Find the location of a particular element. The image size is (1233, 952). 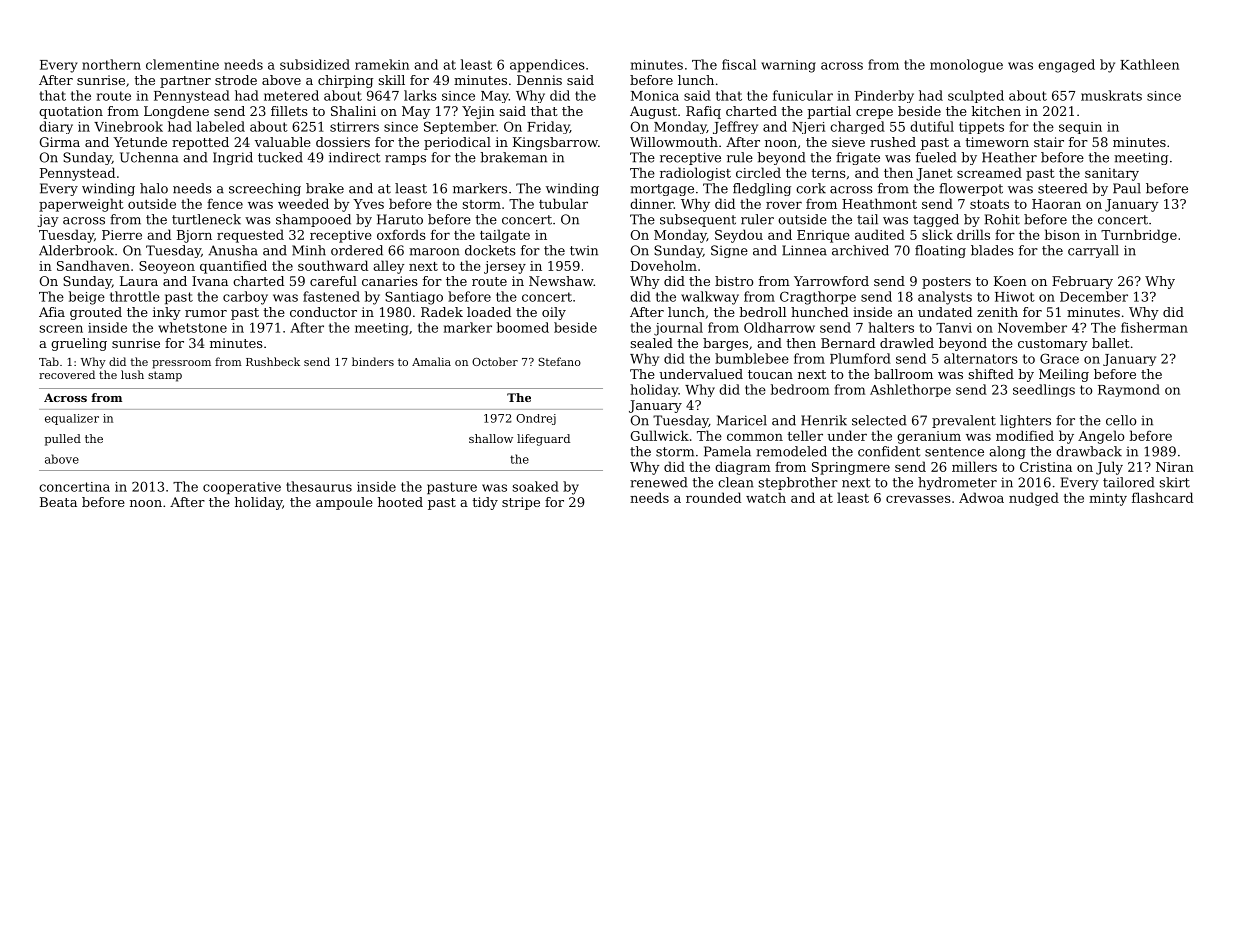

Raymond is located at coordinates (1129, 390).
